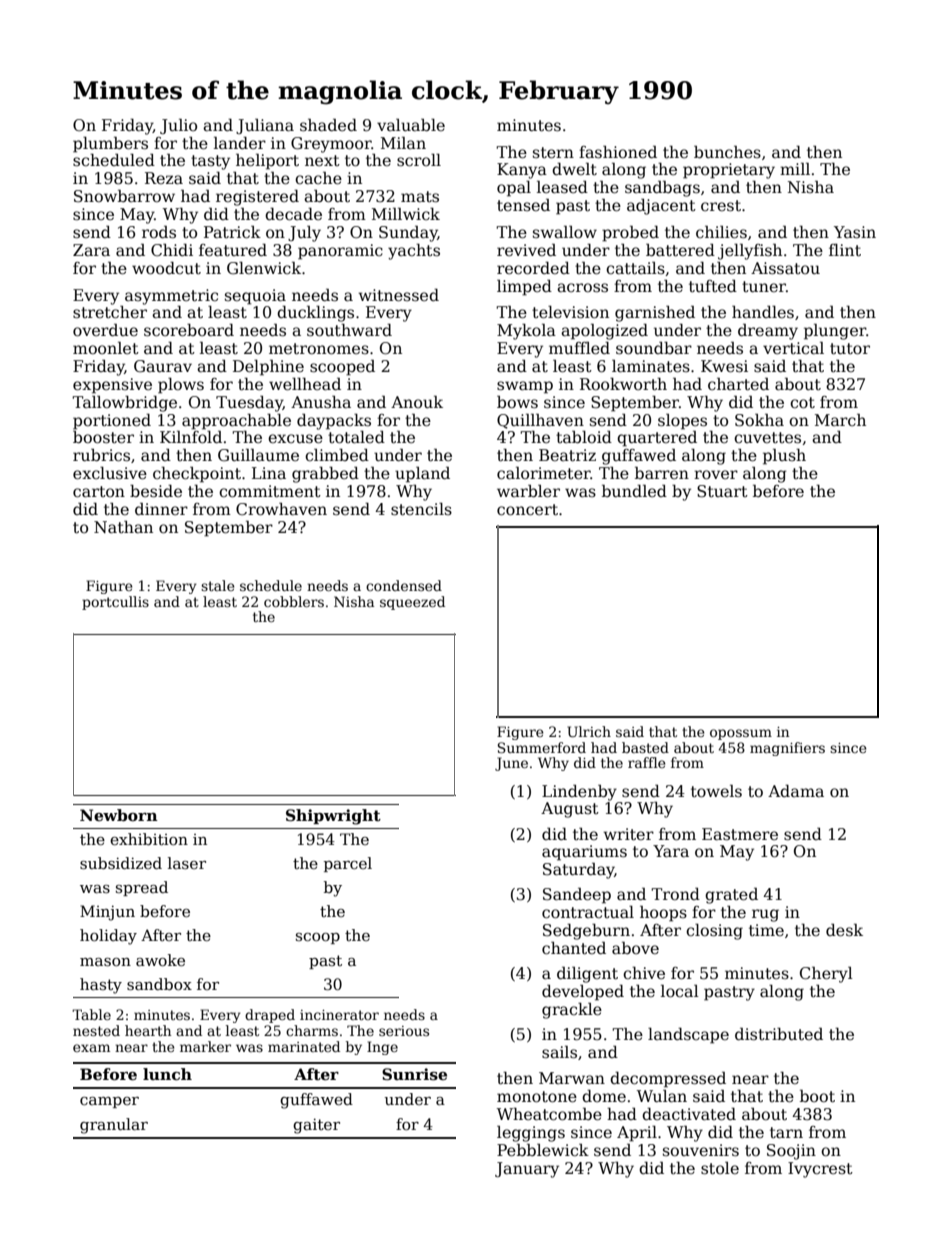 The width and height of the screenshot is (952, 1233). Describe the element at coordinates (511, 764) in the screenshot. I see `June` at that location.
